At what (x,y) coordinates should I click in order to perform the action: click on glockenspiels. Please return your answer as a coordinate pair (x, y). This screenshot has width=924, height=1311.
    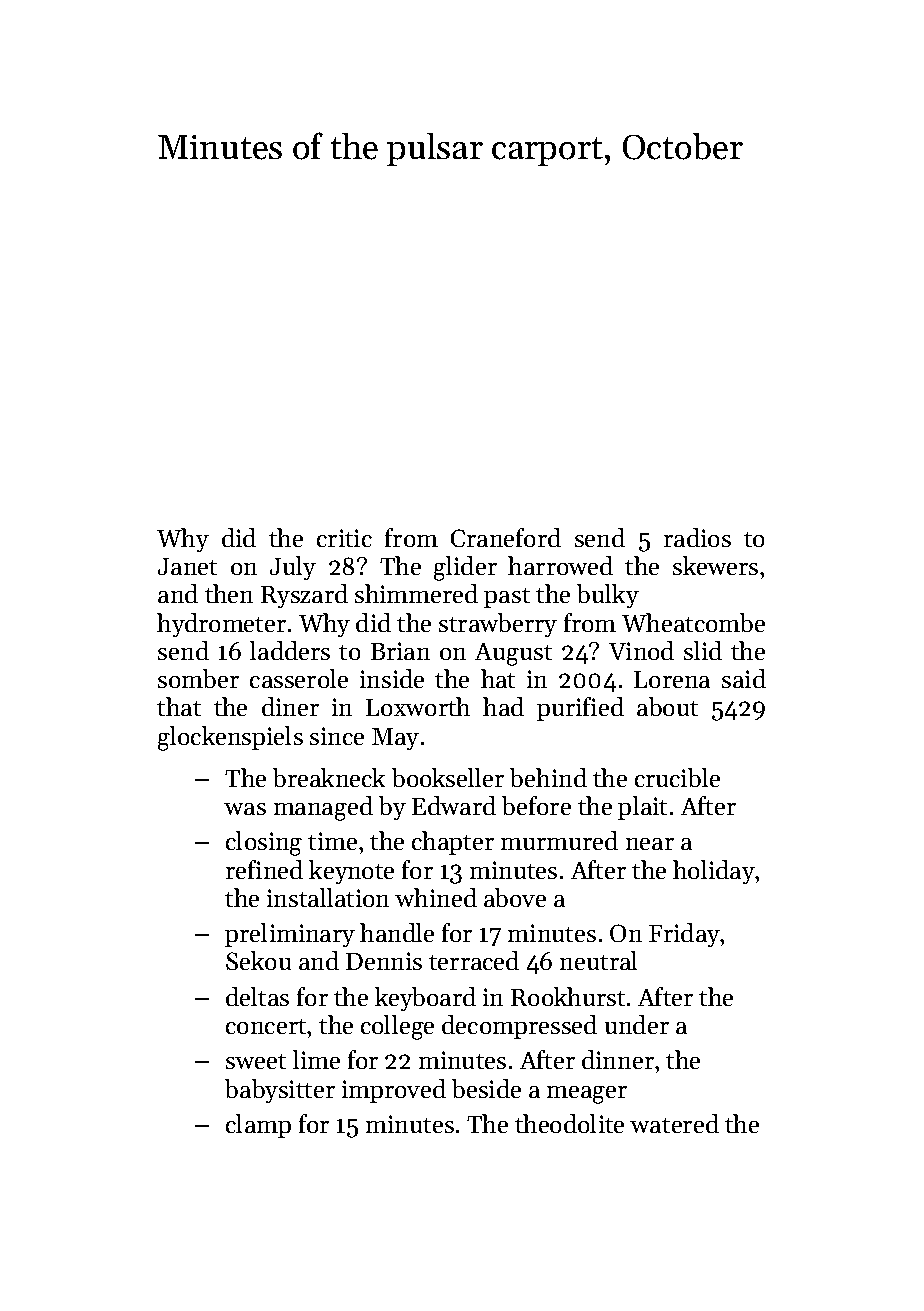
    Looking at the image, I should click on (230, 738).
